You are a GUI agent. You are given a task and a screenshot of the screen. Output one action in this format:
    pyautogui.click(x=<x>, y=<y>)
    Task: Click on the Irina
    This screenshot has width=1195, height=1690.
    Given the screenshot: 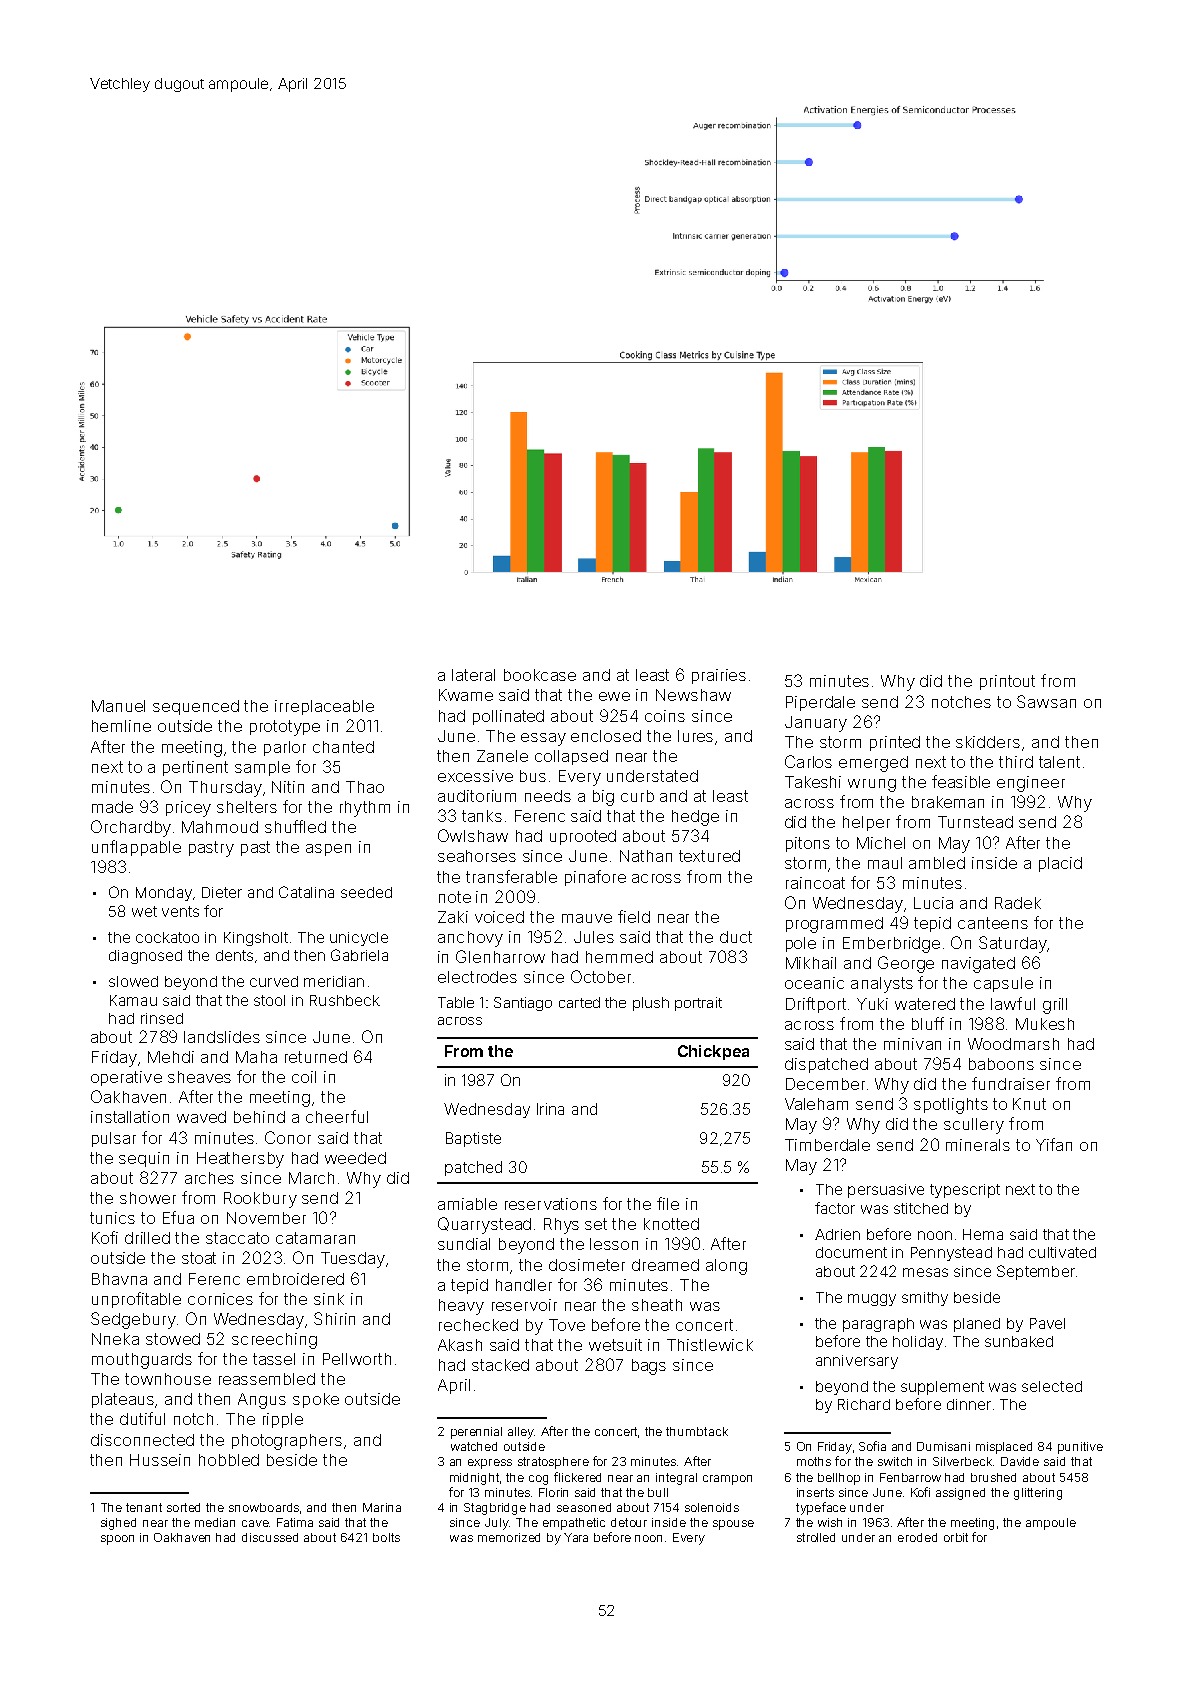 What is the action you would take?
    pyautogui.click(x=550, y=1109)
